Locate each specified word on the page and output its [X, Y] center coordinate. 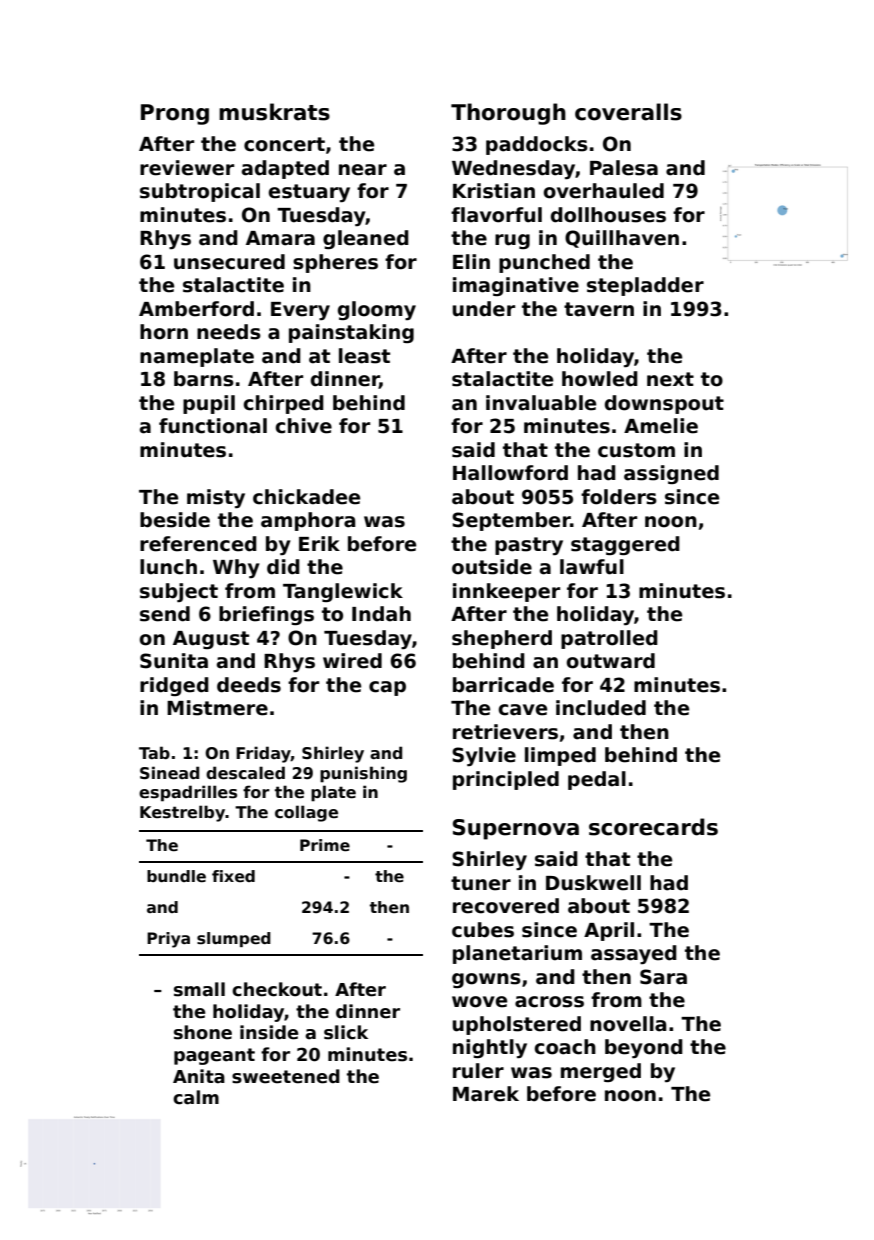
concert [284, 144]
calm [196, 1097]
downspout [664, 404]
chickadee [306, 497]
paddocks [537, 145]
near [363, 170]
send [165, 614]
